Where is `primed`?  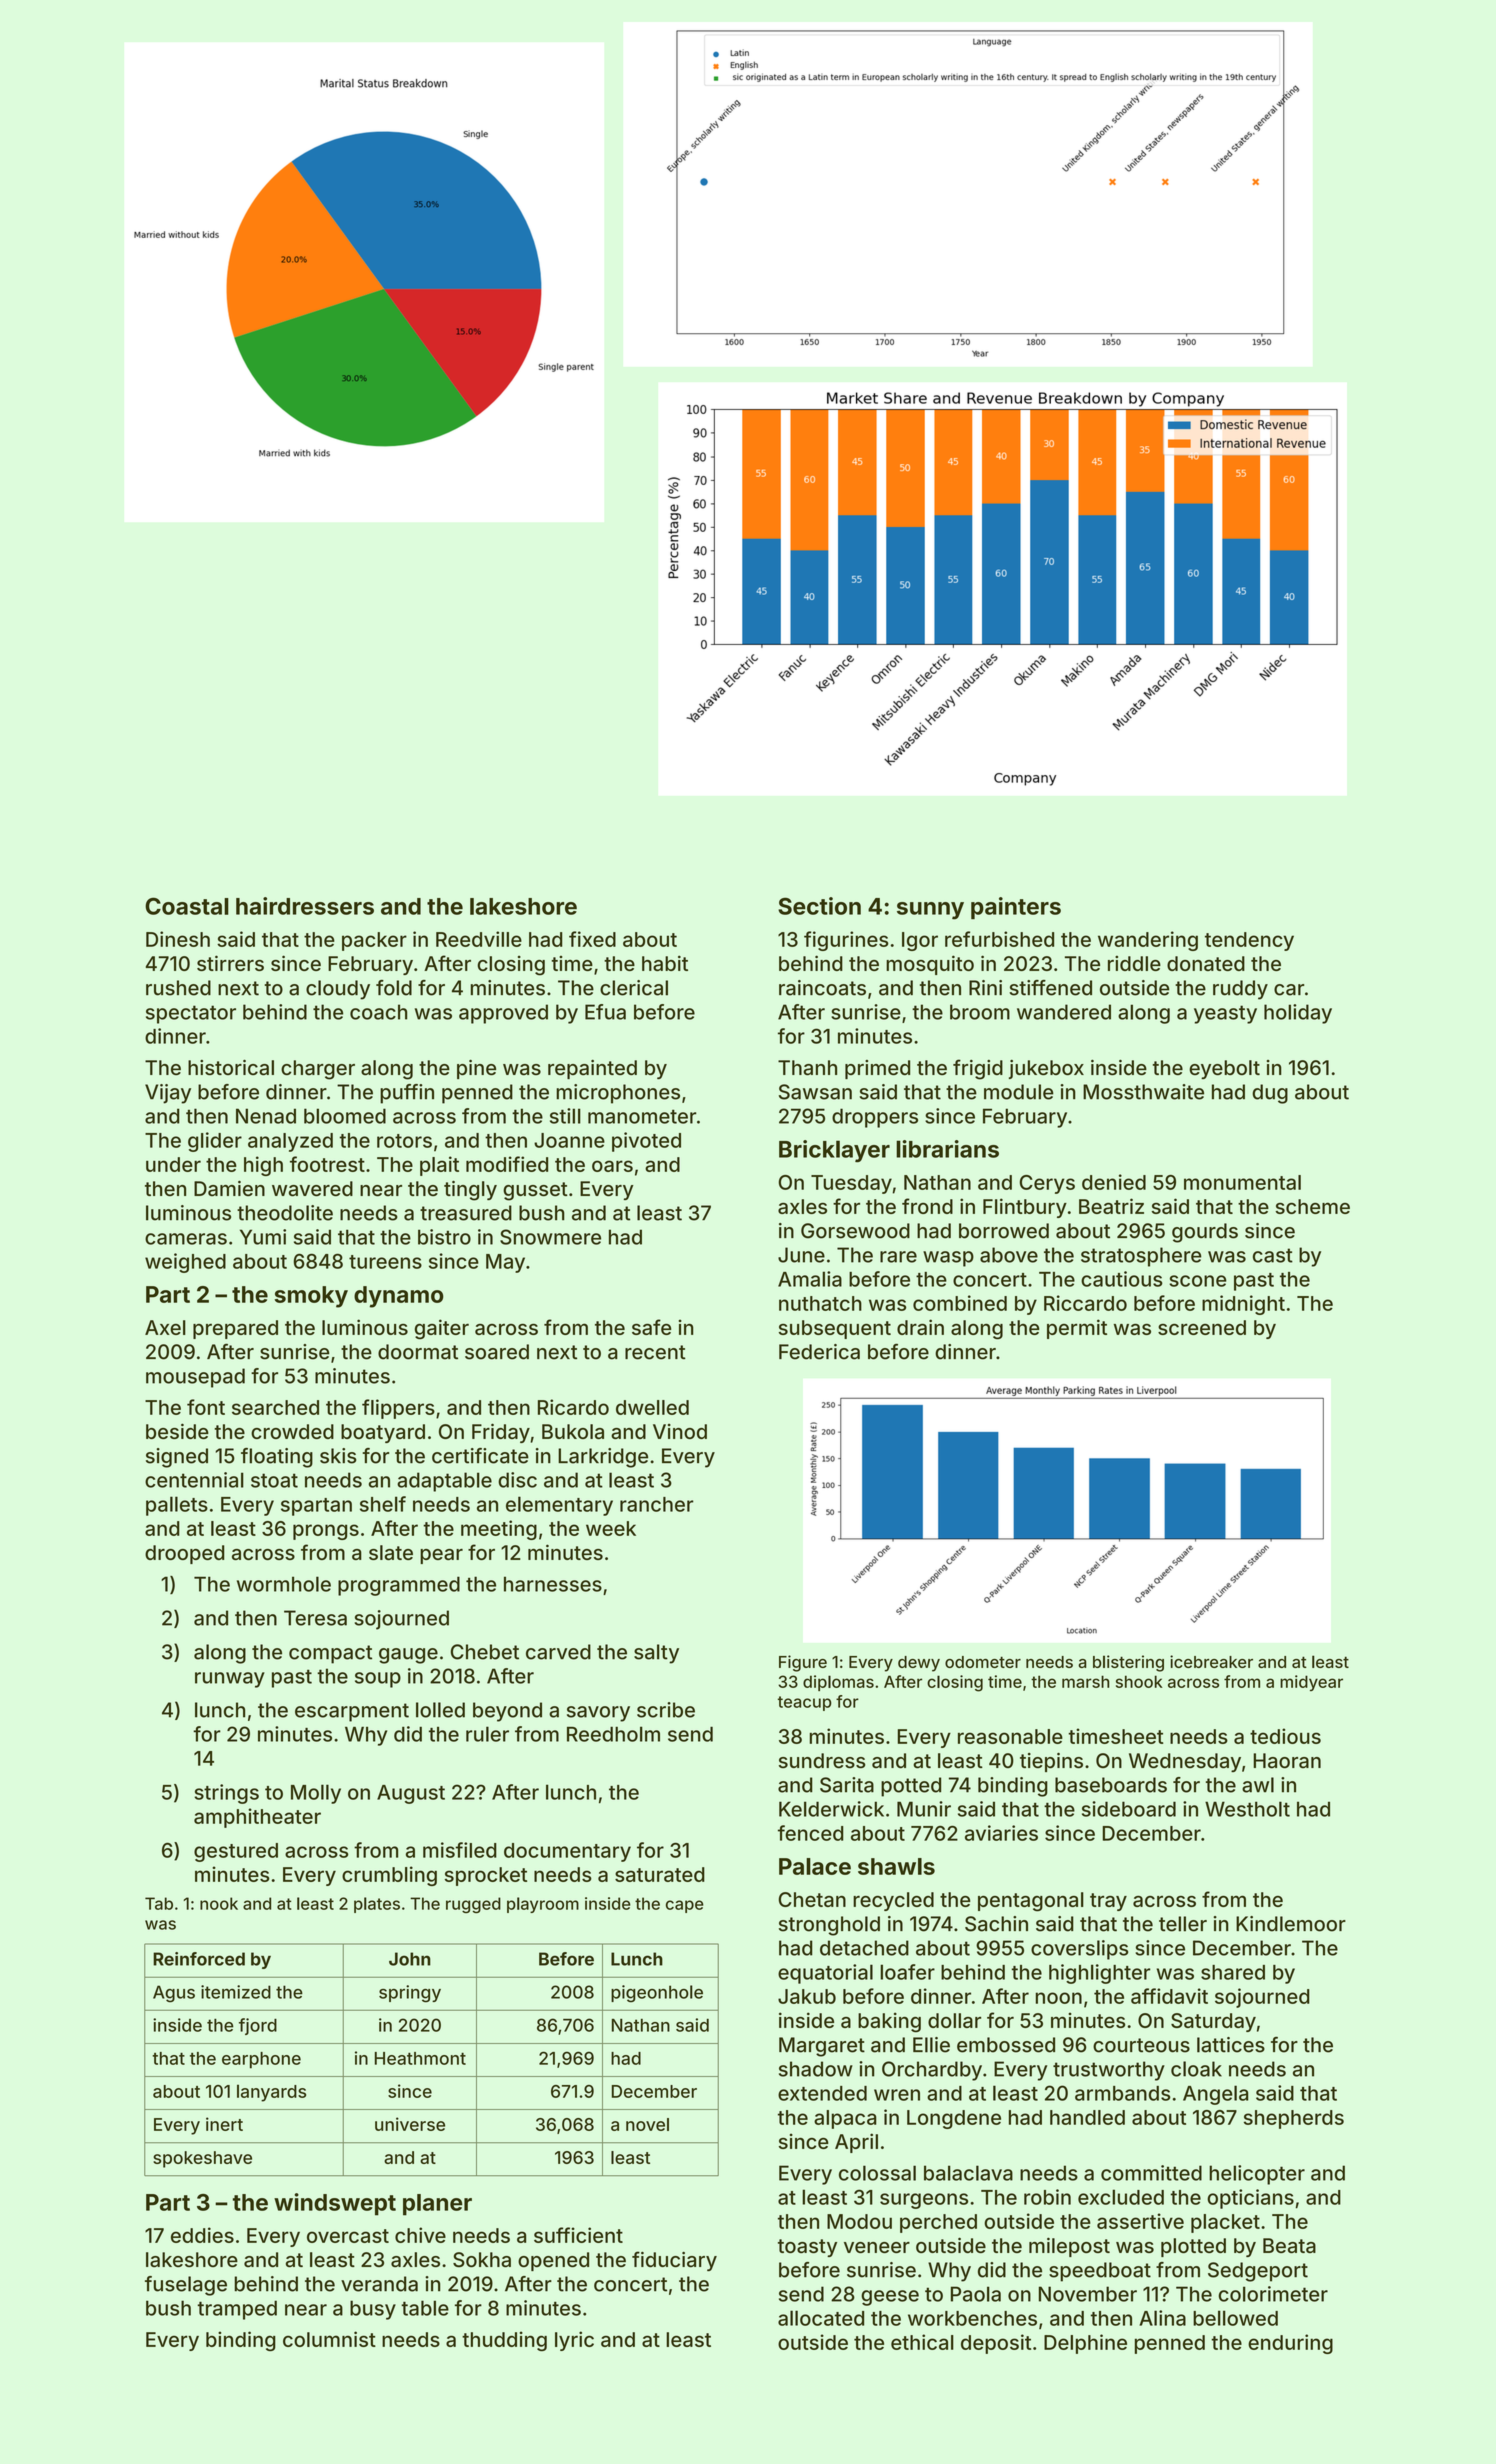 primed is located at coordinates (877, 1069).
